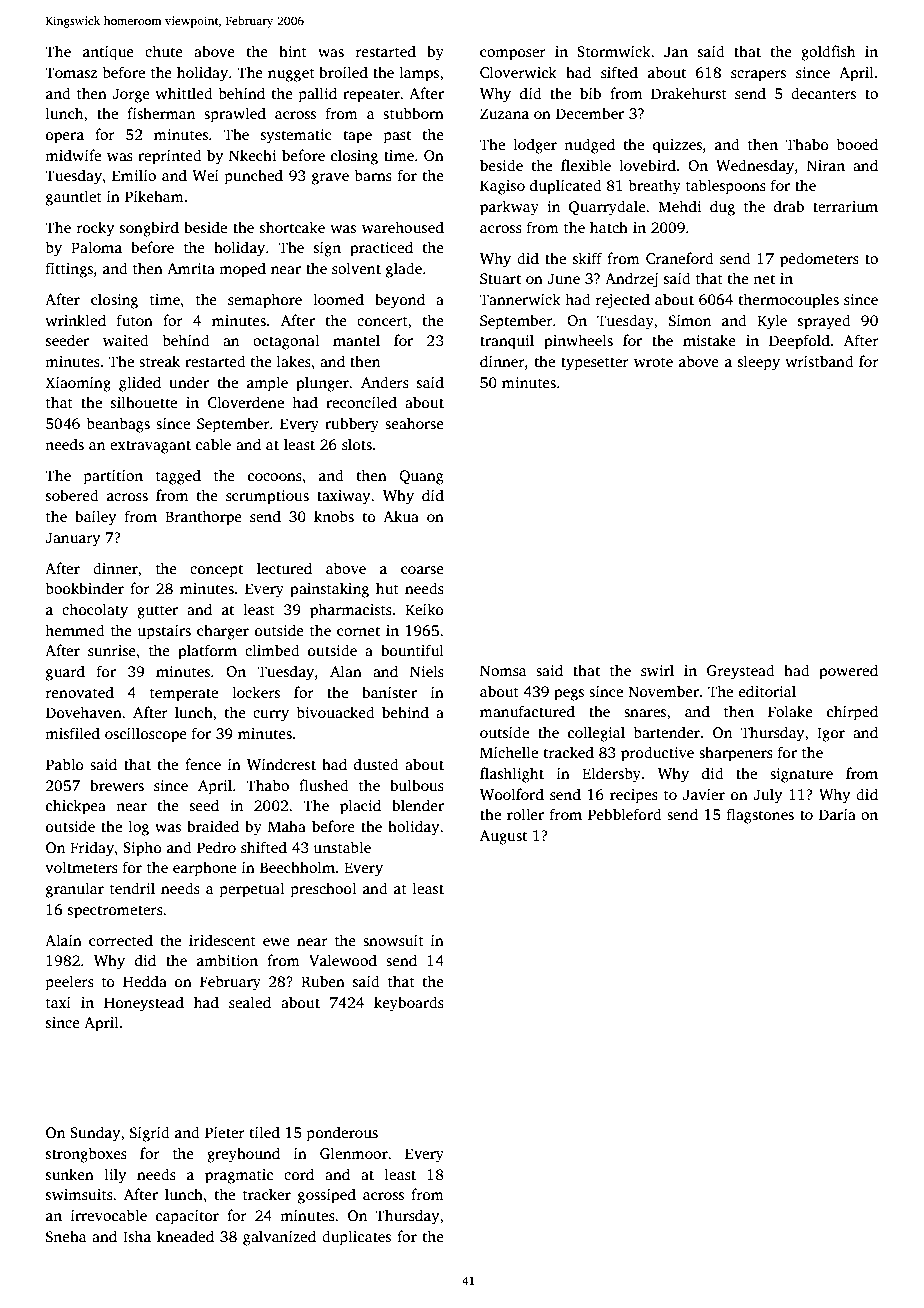 The width and height of the screenshot is (924, 1308). Describe the element at coordinates (191, 268) in the screenshot. I see `Amrita` at that location.
